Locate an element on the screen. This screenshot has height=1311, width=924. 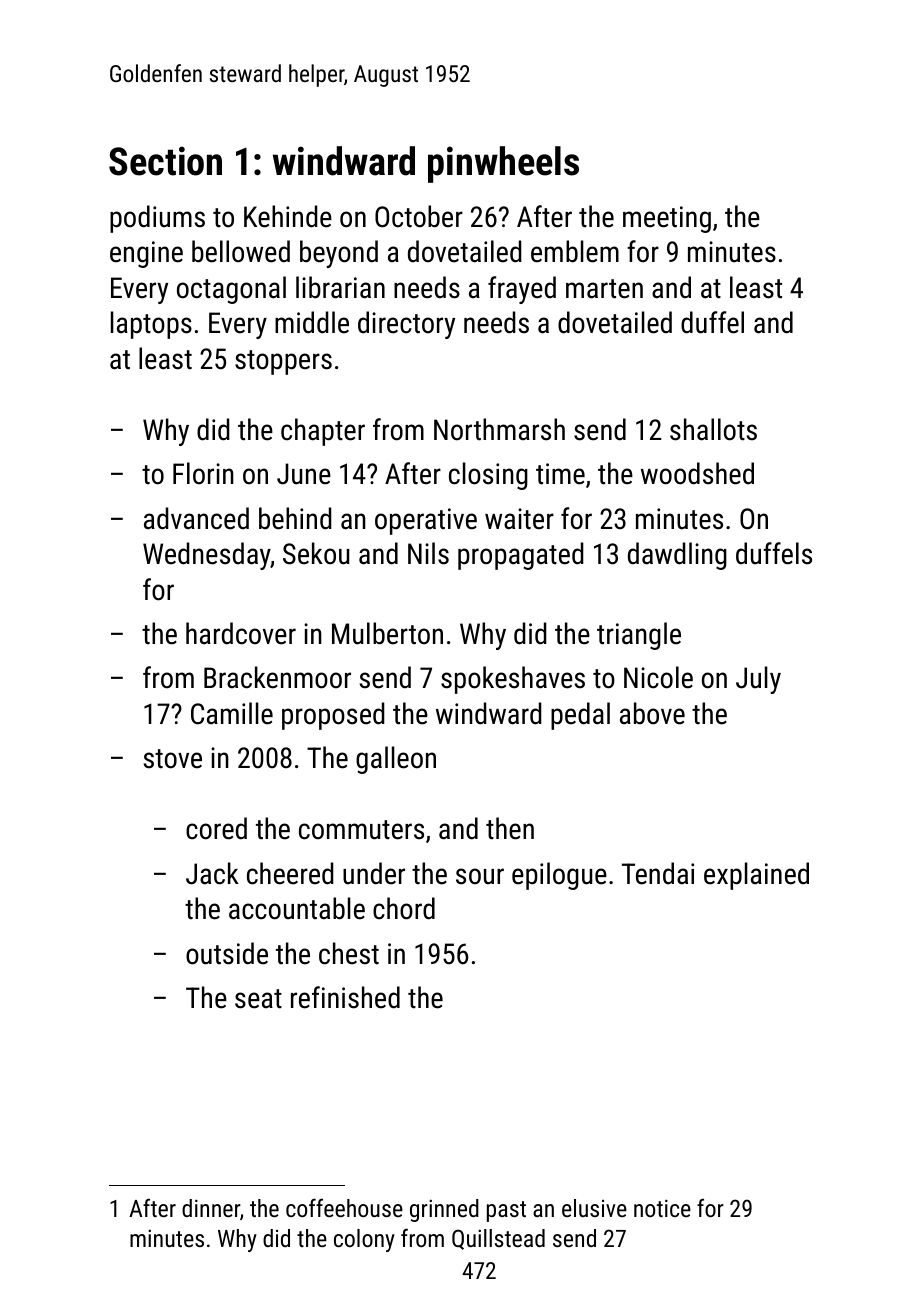
Kehinde is located at coordinates (288, 216).
